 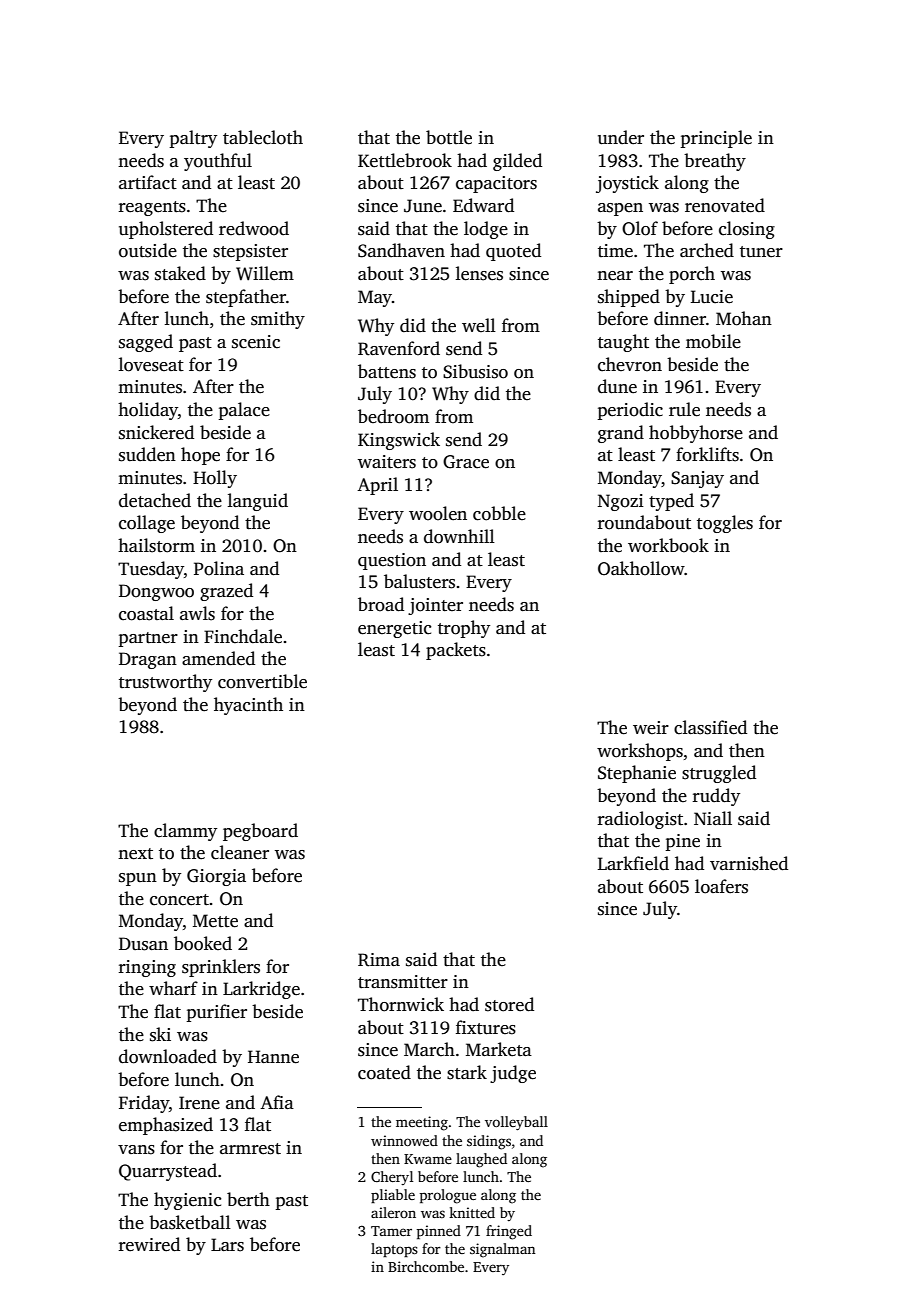 I want to click on grazed, so click(x=226, y=592).
